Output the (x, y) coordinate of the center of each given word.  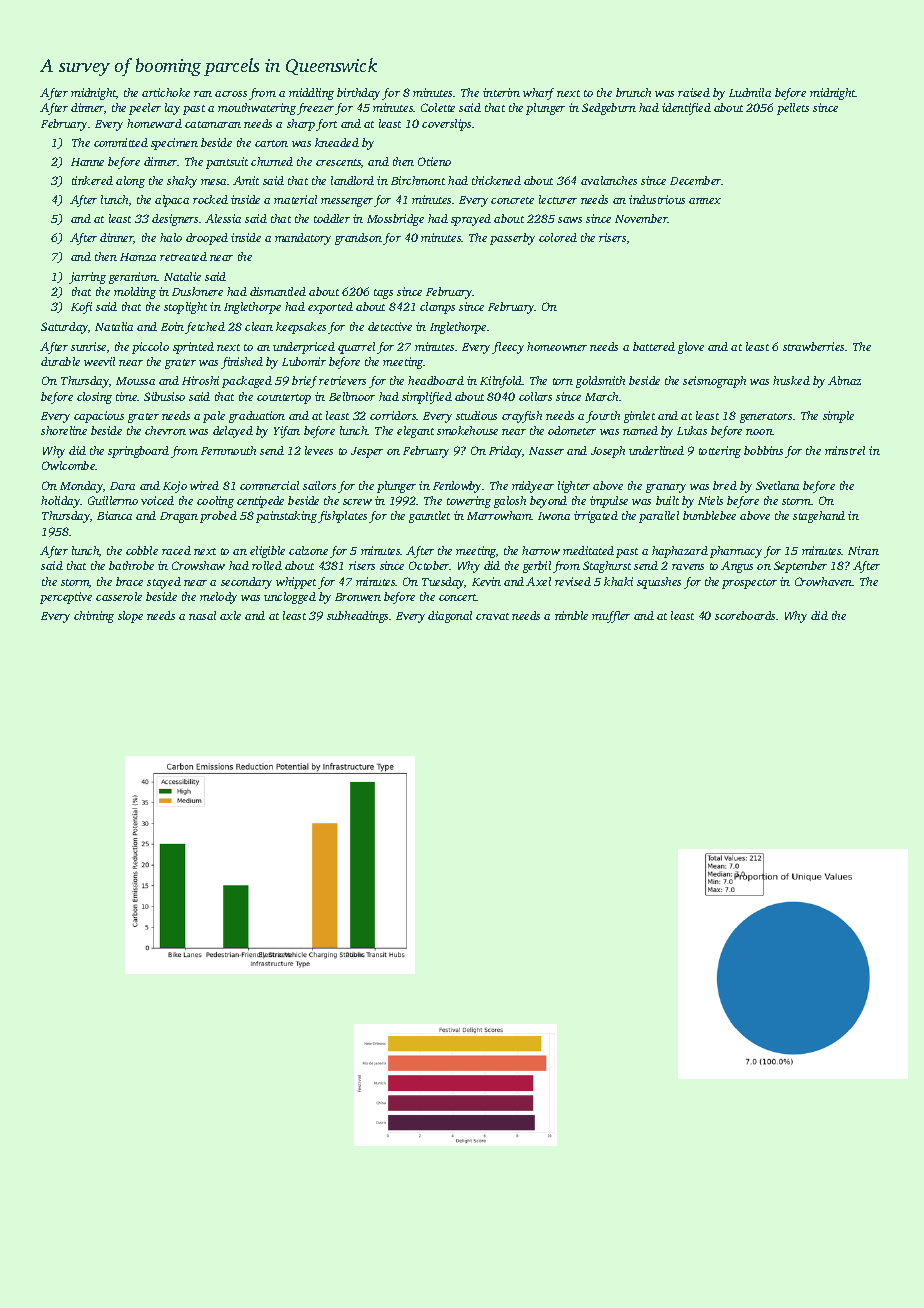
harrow (541, 550)
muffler (611, 617)
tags (383, 294)
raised (694, 92)
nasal (202, 615)
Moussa (135, 381)
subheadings (357, 617)
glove (691, 348)
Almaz (844, 380)
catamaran (213, 124)
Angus (737, 567)
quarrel (356, 348)
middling (311, 94)
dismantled (278, 291)
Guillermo (113, 500)
